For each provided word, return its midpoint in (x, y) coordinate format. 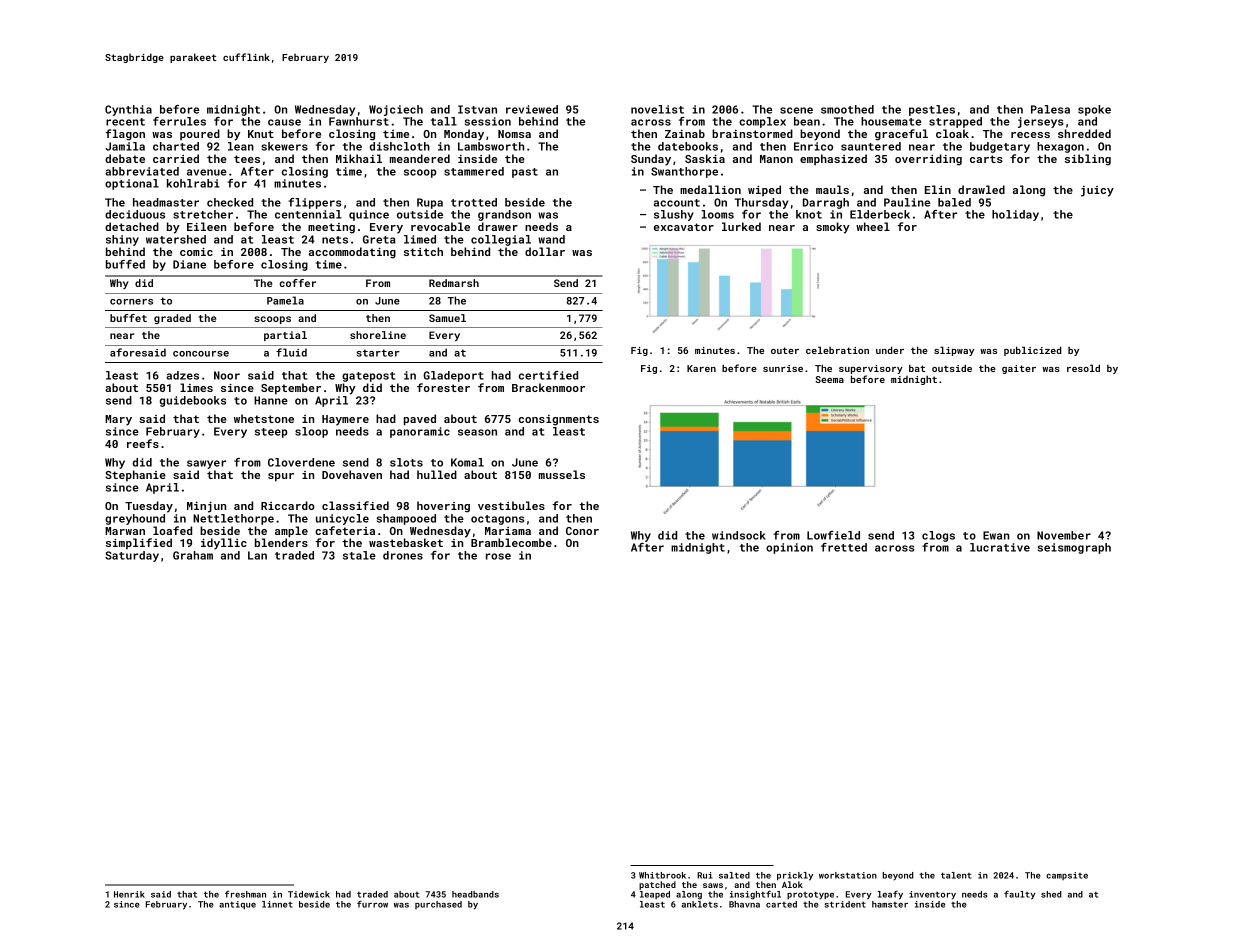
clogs (938, 536)
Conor (582, 531)
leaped (655, 895)
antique (237, 905)
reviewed (532, 109)
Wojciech (396, 110)
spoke (1094, 110)
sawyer (206, 464)
